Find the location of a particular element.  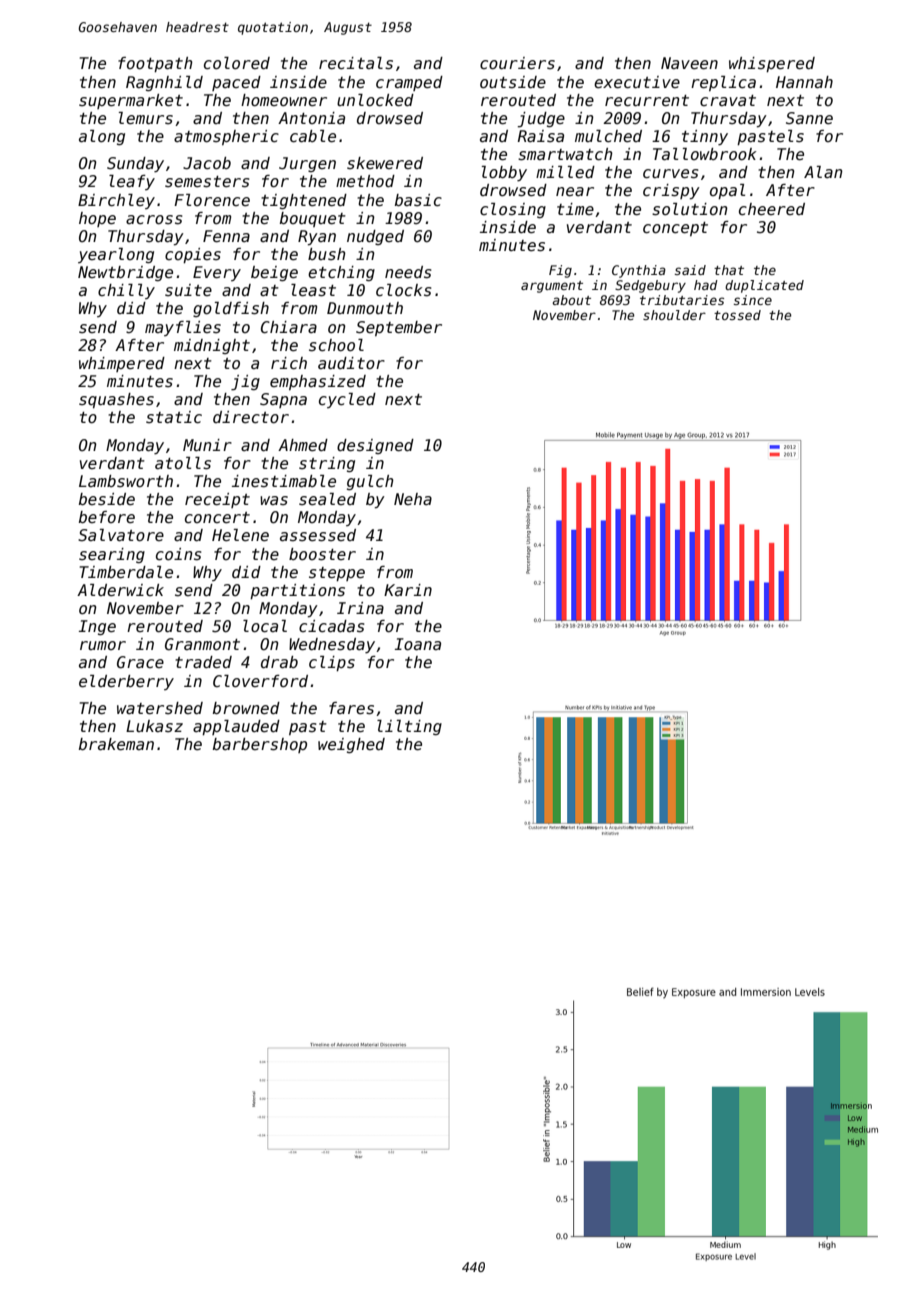

outside is located at coordinates (513, 82).
